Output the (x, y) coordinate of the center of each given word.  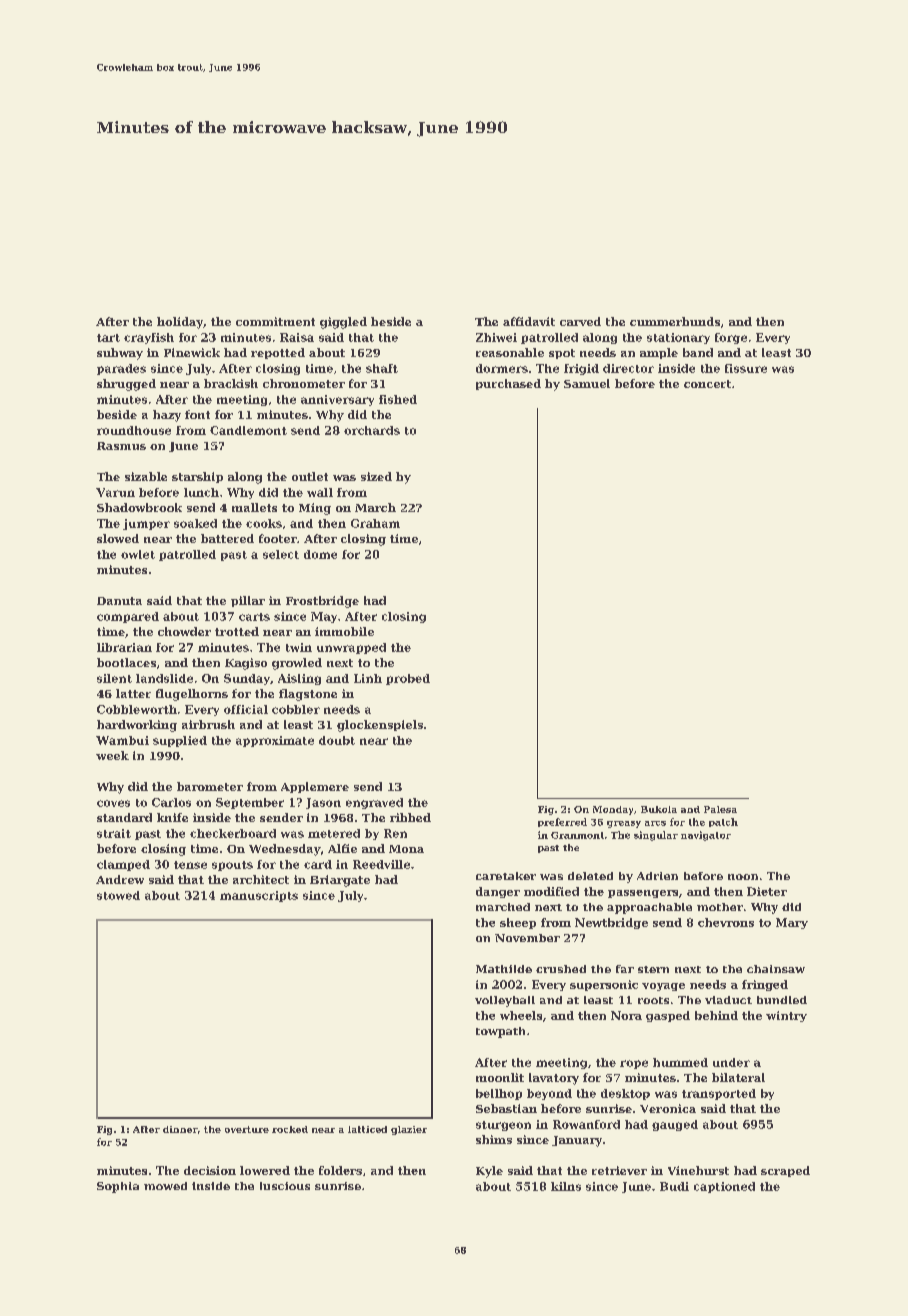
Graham (375, 523)
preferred (562, 822)
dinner (180, 1129)
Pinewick (192, 352)
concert (707, 384)
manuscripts (259, 896)
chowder (184, 631)
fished (398, 399)
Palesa (720, 809)
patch (723, 822)
